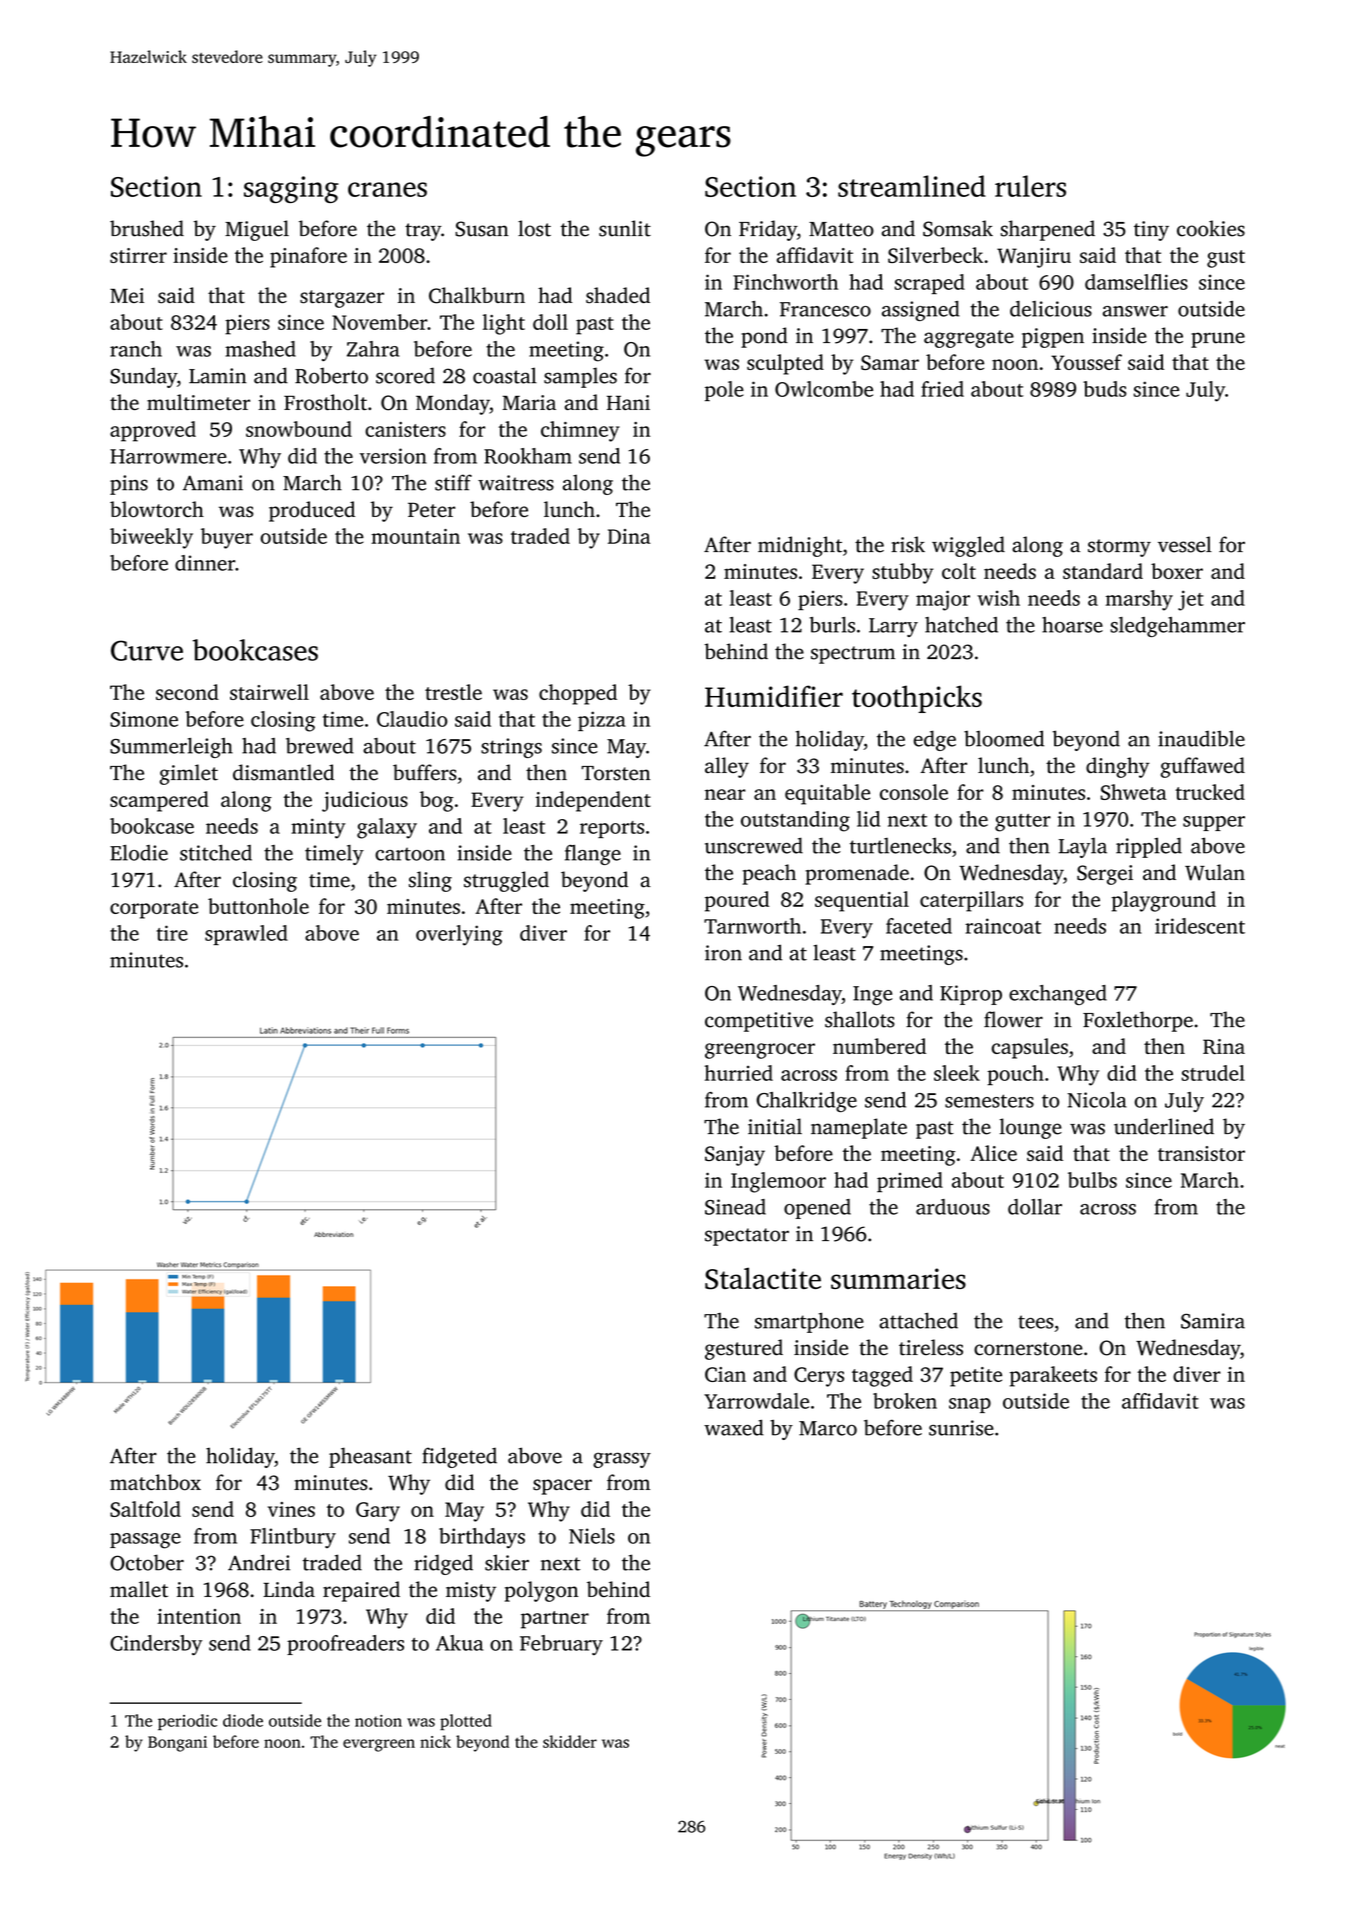  What do you see at coordinates (961, 1428) in the screenshot?
I see `sunrise` at bounding box center [961, 1428].
